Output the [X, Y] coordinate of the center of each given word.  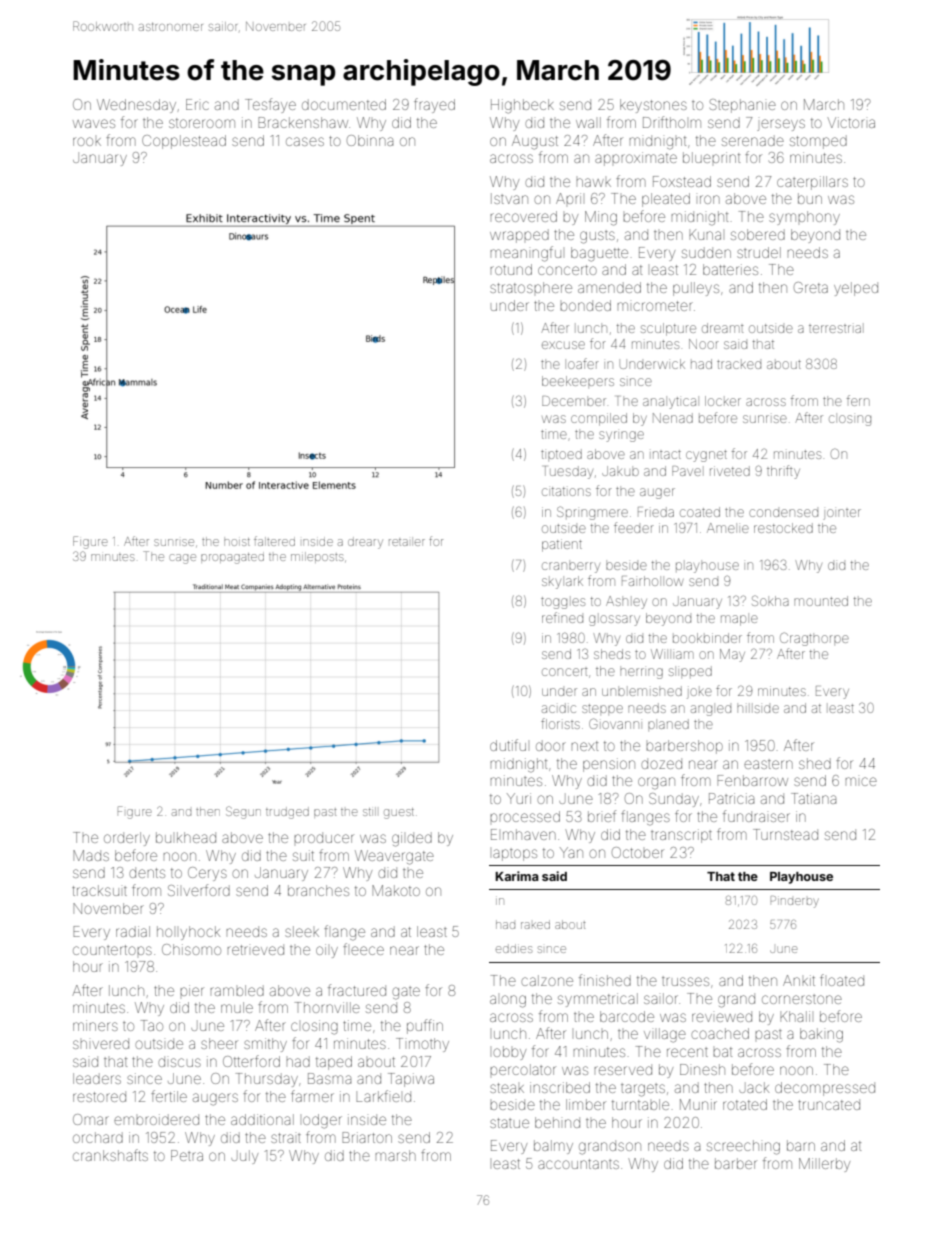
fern [858, 400]
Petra [187, 1155]
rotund [511, 269]
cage [182, 559]
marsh [395, 1155]
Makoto [396, 890]
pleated [666, 200]
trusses [685, 981]
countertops [112, 950]
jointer [842, 514]
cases [305, 141]
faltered [274, 541]
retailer [407, 542]
